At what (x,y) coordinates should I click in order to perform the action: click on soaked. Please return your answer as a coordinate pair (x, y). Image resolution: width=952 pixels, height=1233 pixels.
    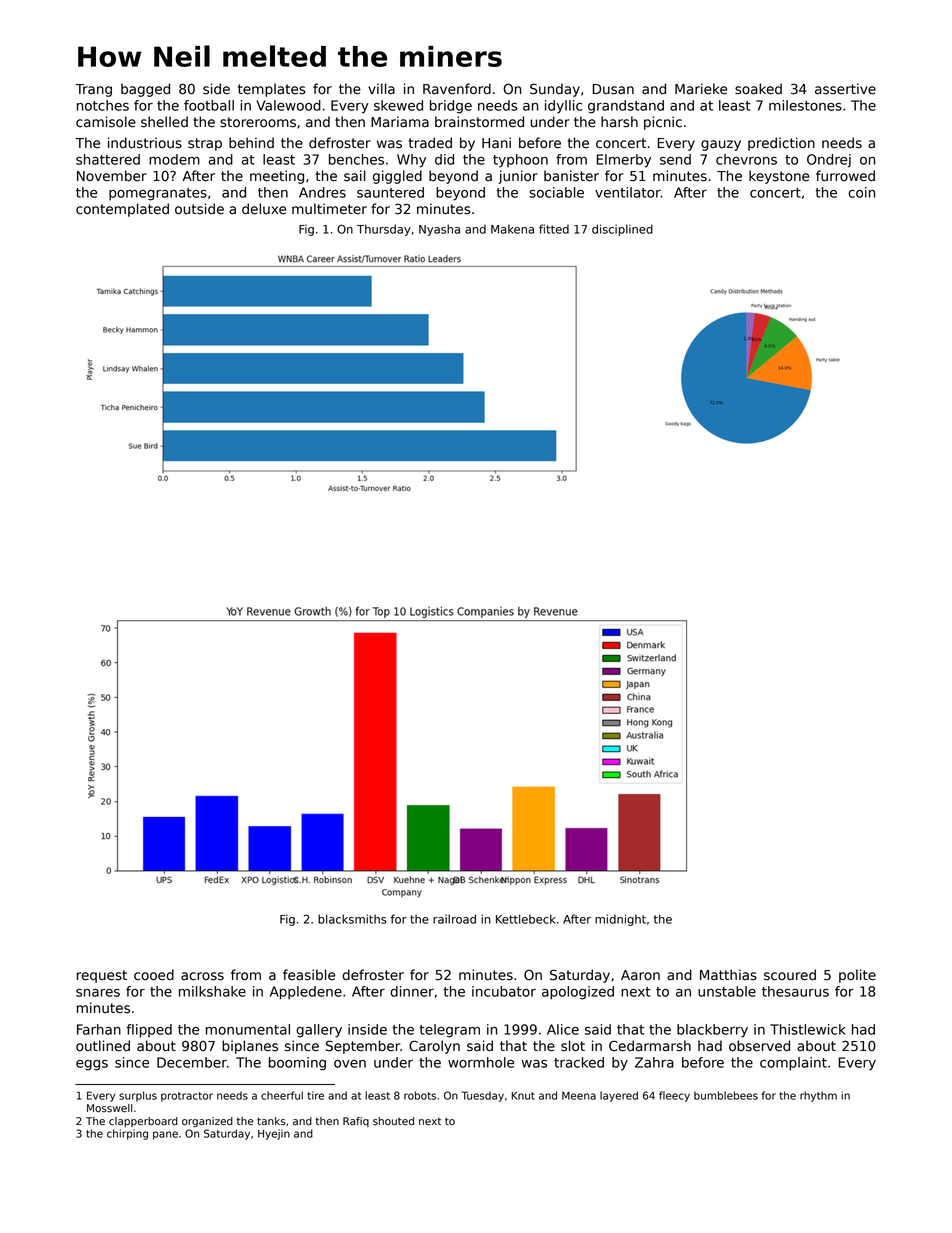
    Looking at the image, I should click on (758, 89).
